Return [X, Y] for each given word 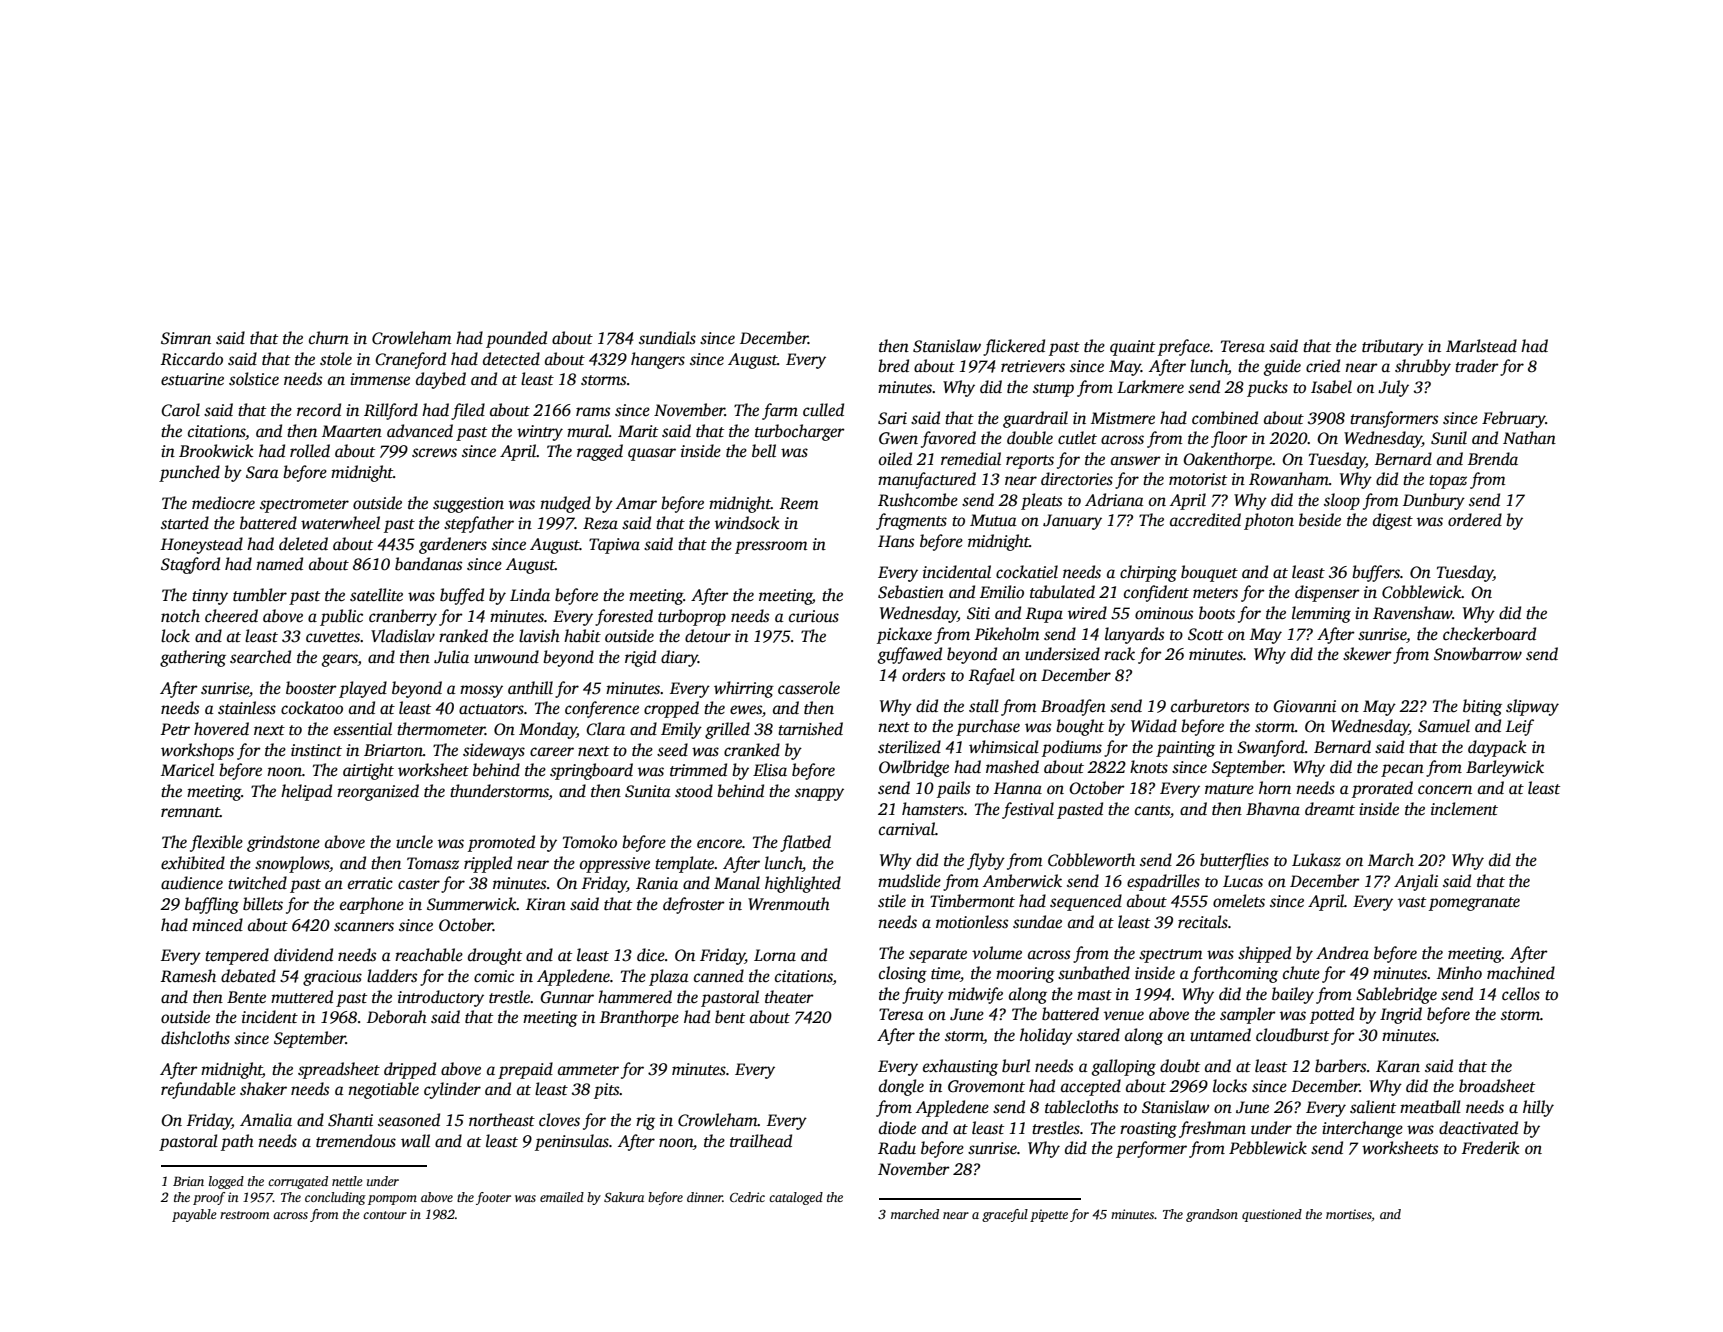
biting [1482, 707]
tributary [1393, 347]
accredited [1205, 520]
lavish [539, 636]
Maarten [352, 431]
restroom [244, 1215]
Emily [681, 730]
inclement [1464, 809]
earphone [372, 905]
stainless [247, 708]
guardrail [1035, 419]
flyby [986, 861]
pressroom [771, 547]
